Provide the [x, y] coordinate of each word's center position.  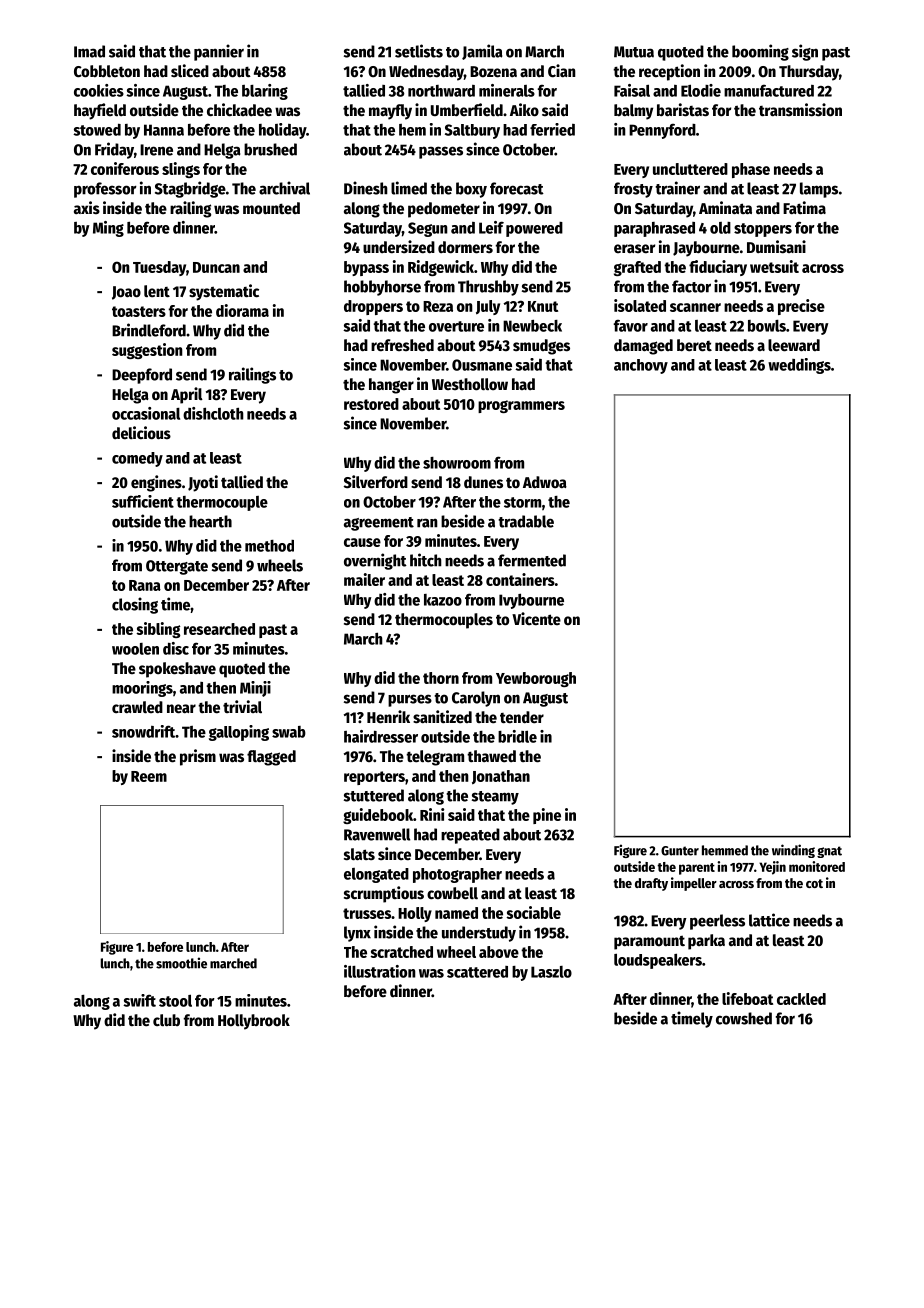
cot [814, 883]
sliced [190, 71]
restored [371, 404]
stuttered [374, 795]
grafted [637, 268]
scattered [477, 972]
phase [751, 170]
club [166, 1020]
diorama [242, 310]
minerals [507, 90]
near [181, 709]
